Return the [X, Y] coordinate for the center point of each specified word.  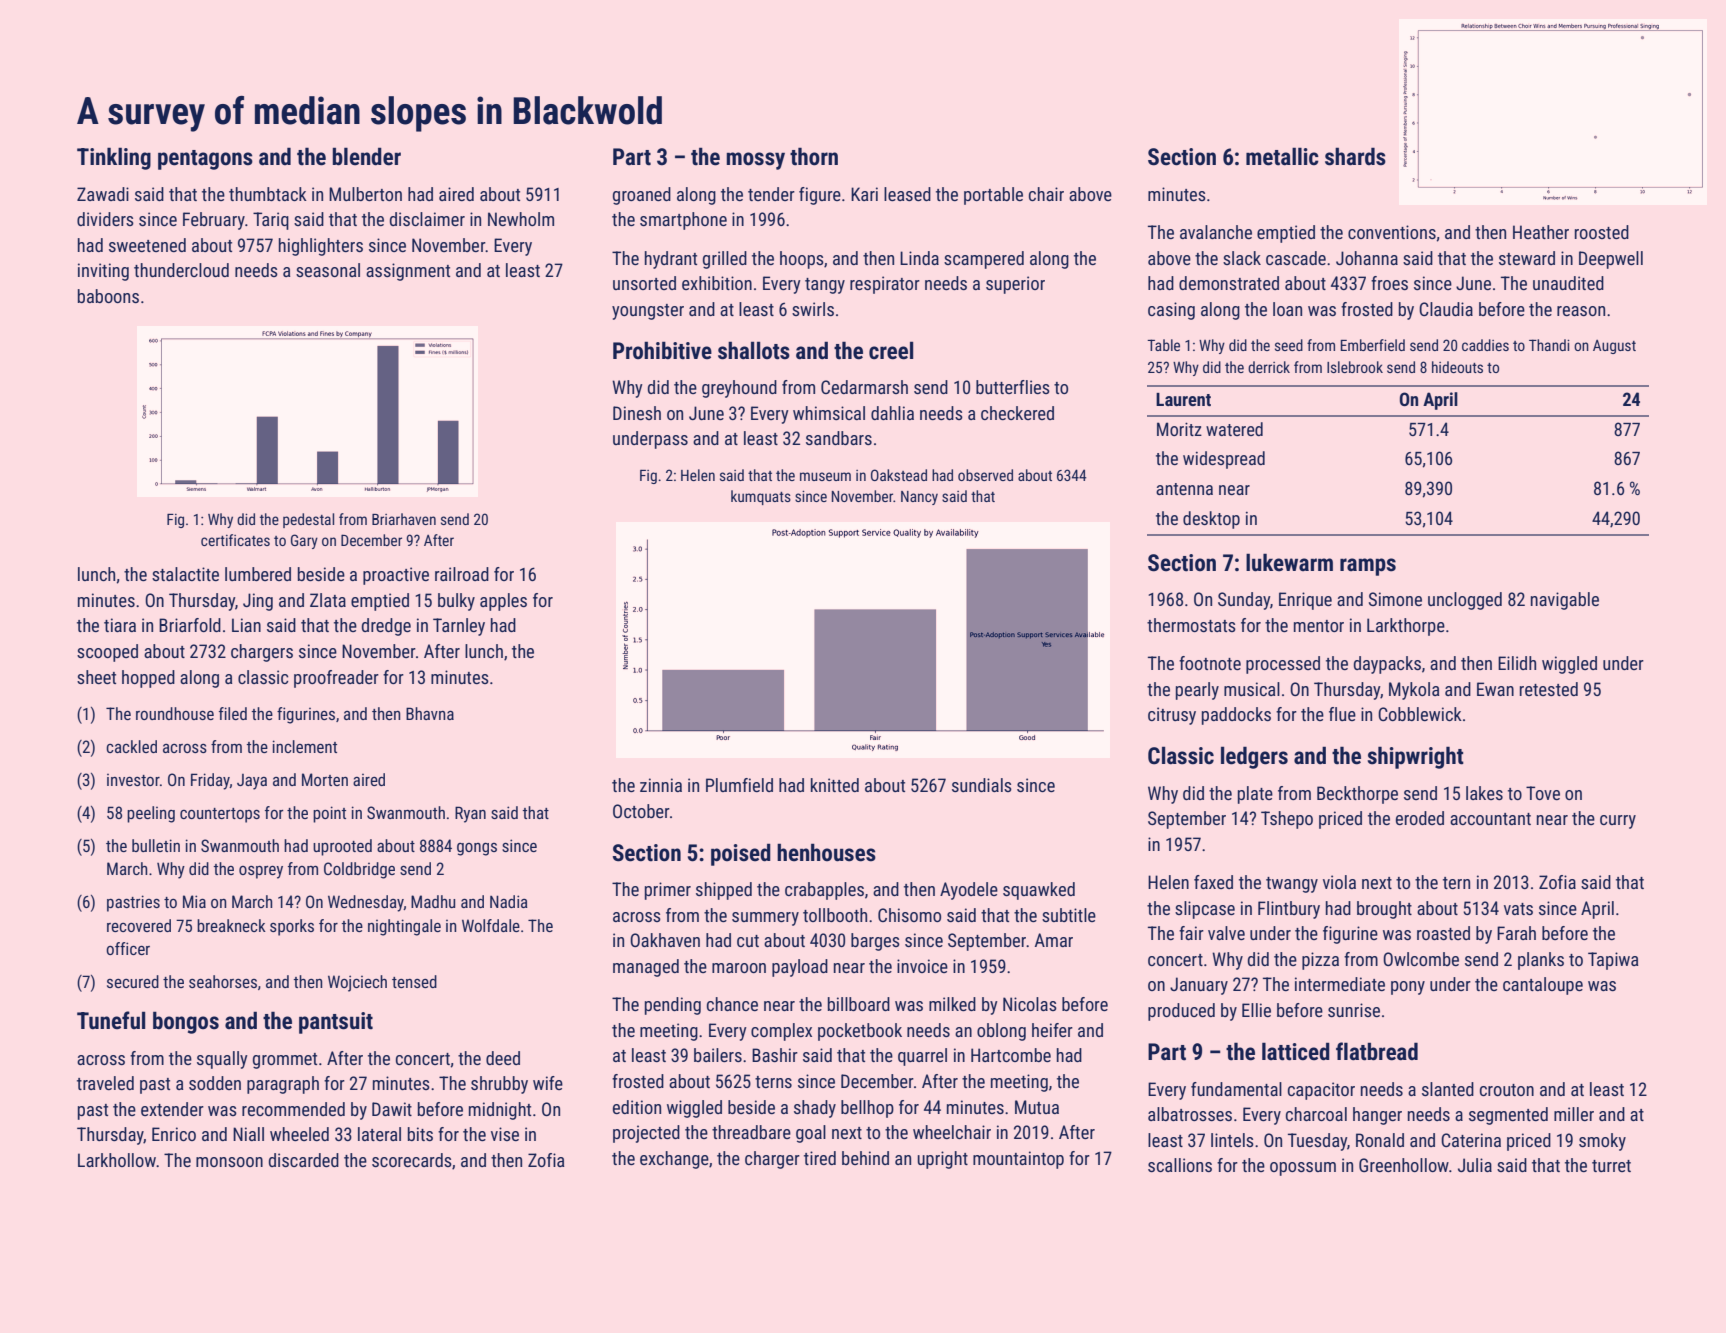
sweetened [147, 245]
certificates [235, 540]
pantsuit [336, 1023]
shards [1355, 156]
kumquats [761, 497]
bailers [718, 1055]
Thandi [1549, 345]
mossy [755, 161]
